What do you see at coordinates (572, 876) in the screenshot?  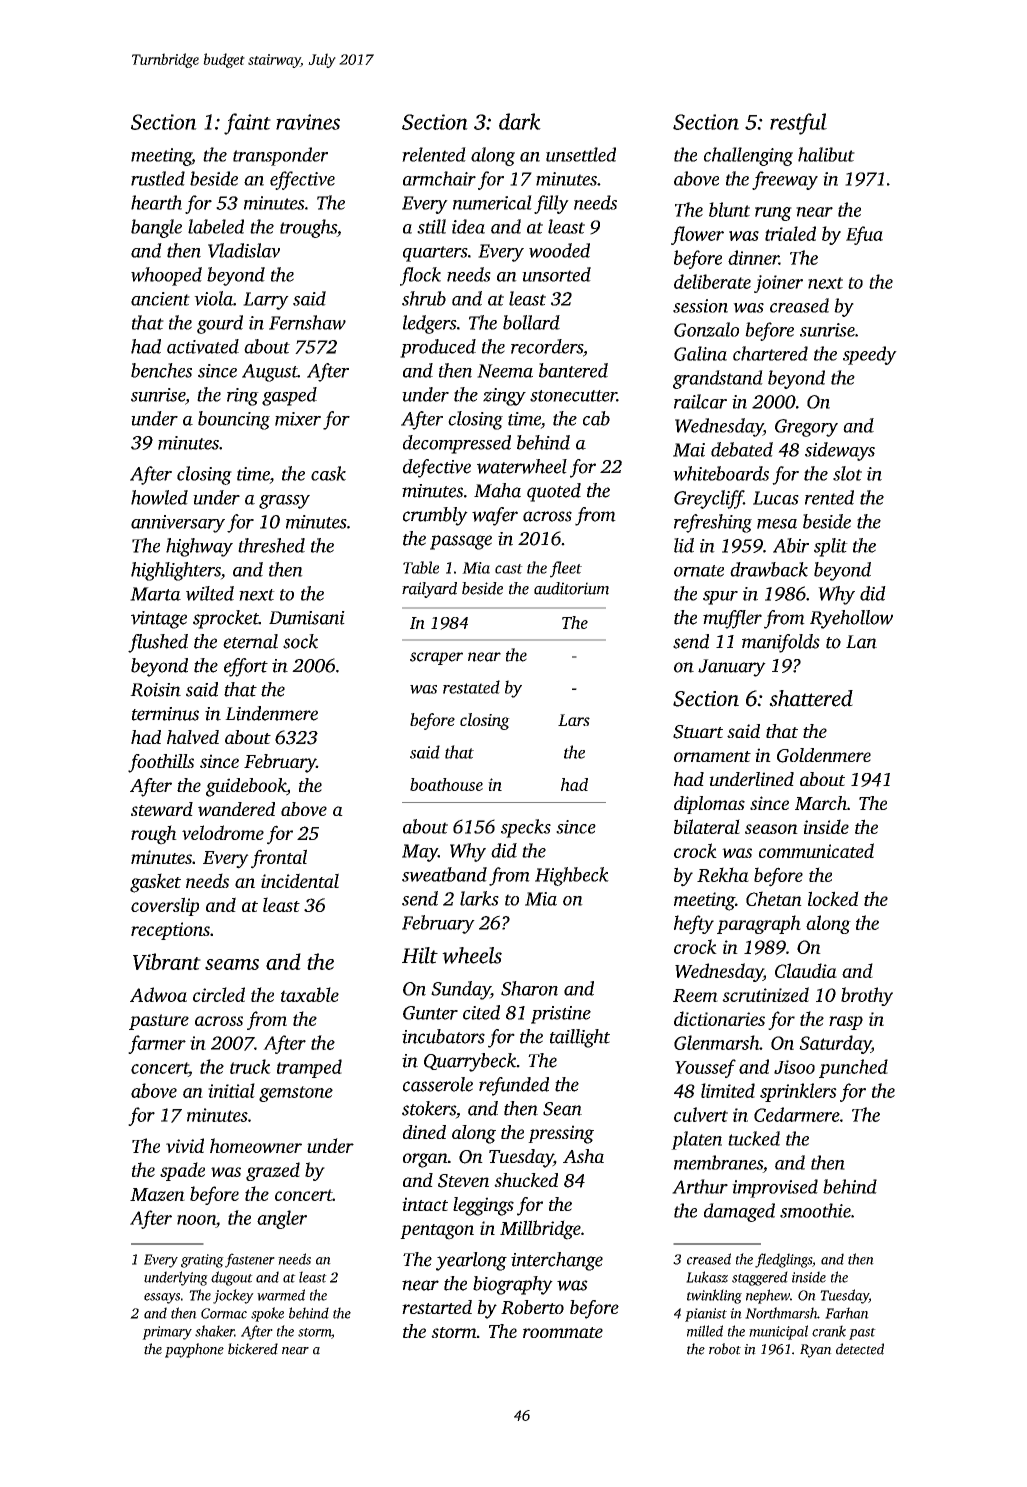 I see `Highbeck` at bounding box center [572, 876].
